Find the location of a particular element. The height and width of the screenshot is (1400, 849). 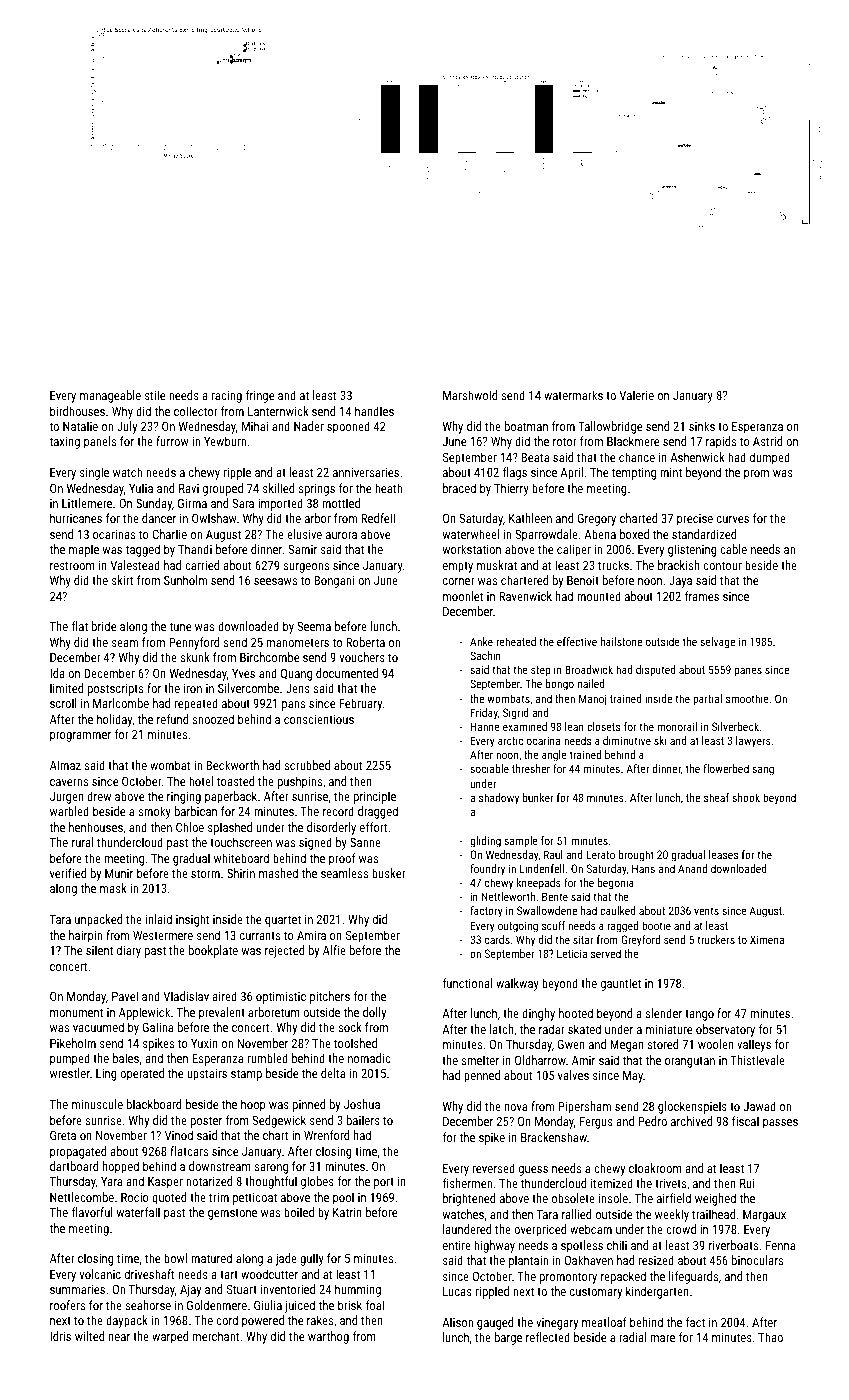

proof is located at coordinates (342, 859).
